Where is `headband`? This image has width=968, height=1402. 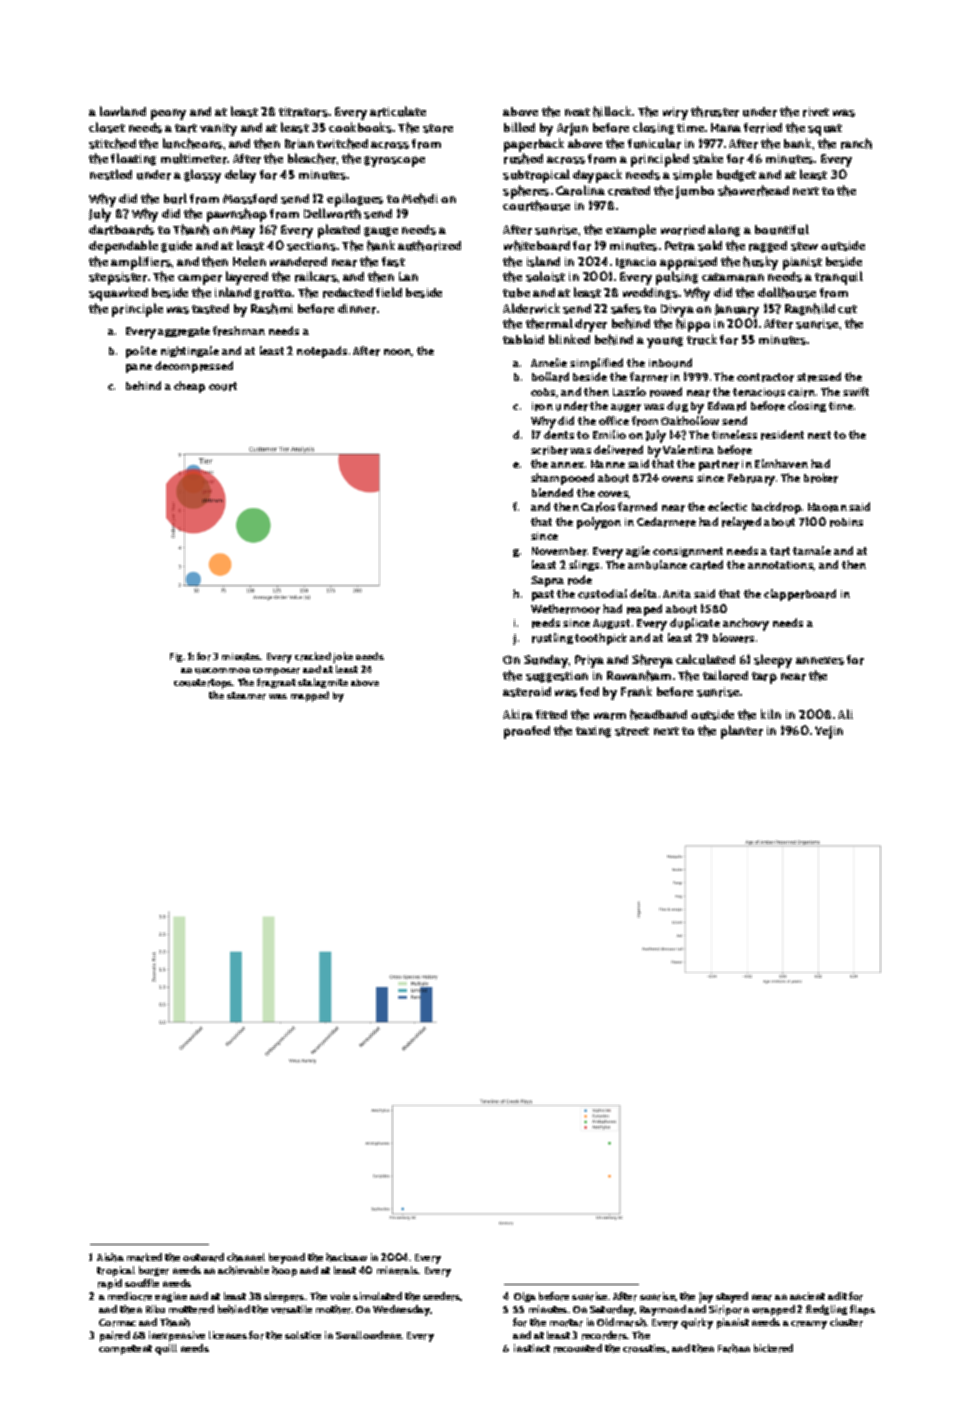 headband is located at coordinates (658, 714).
